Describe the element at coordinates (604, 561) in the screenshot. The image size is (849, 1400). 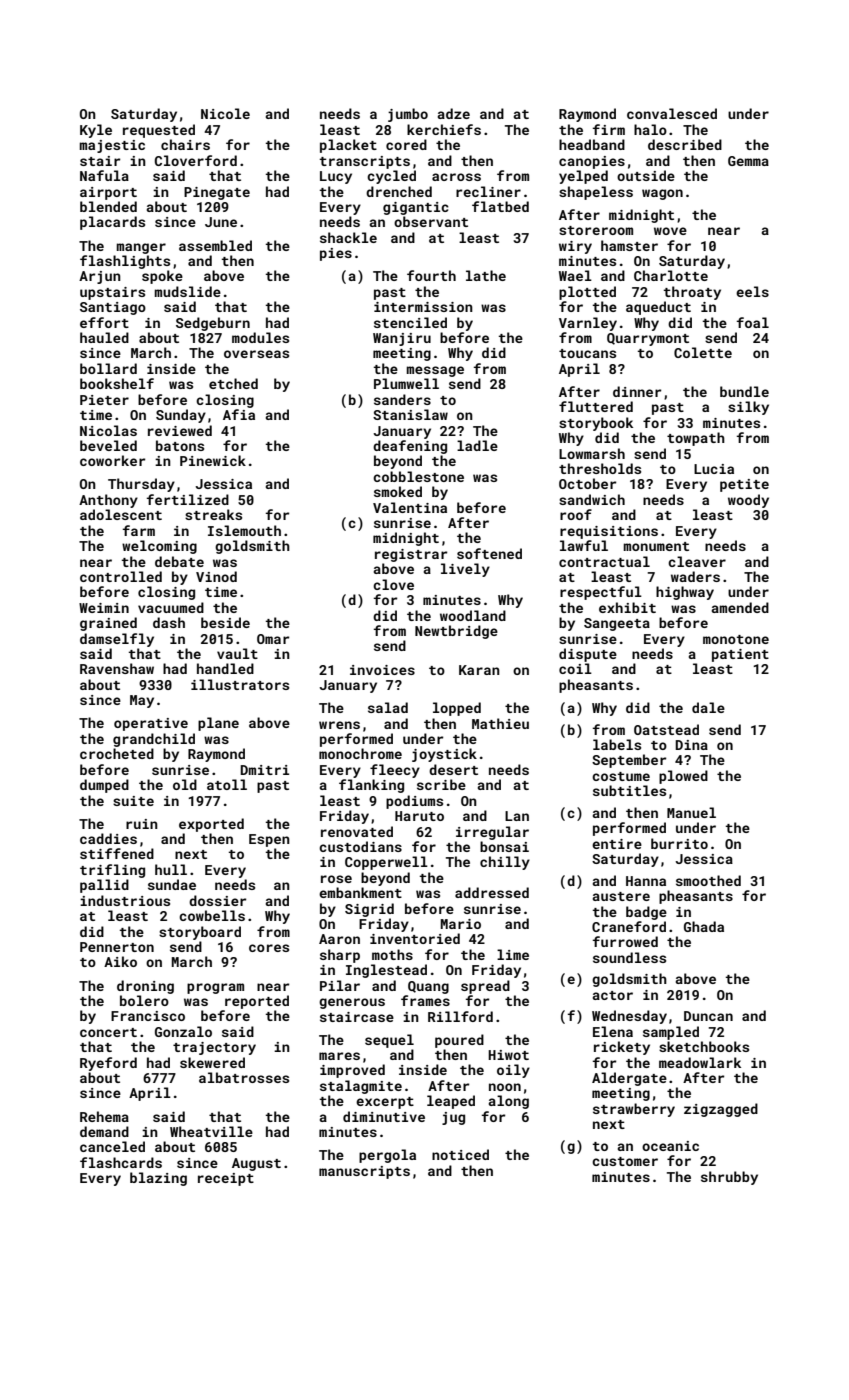
I see `contractual` at that location.
